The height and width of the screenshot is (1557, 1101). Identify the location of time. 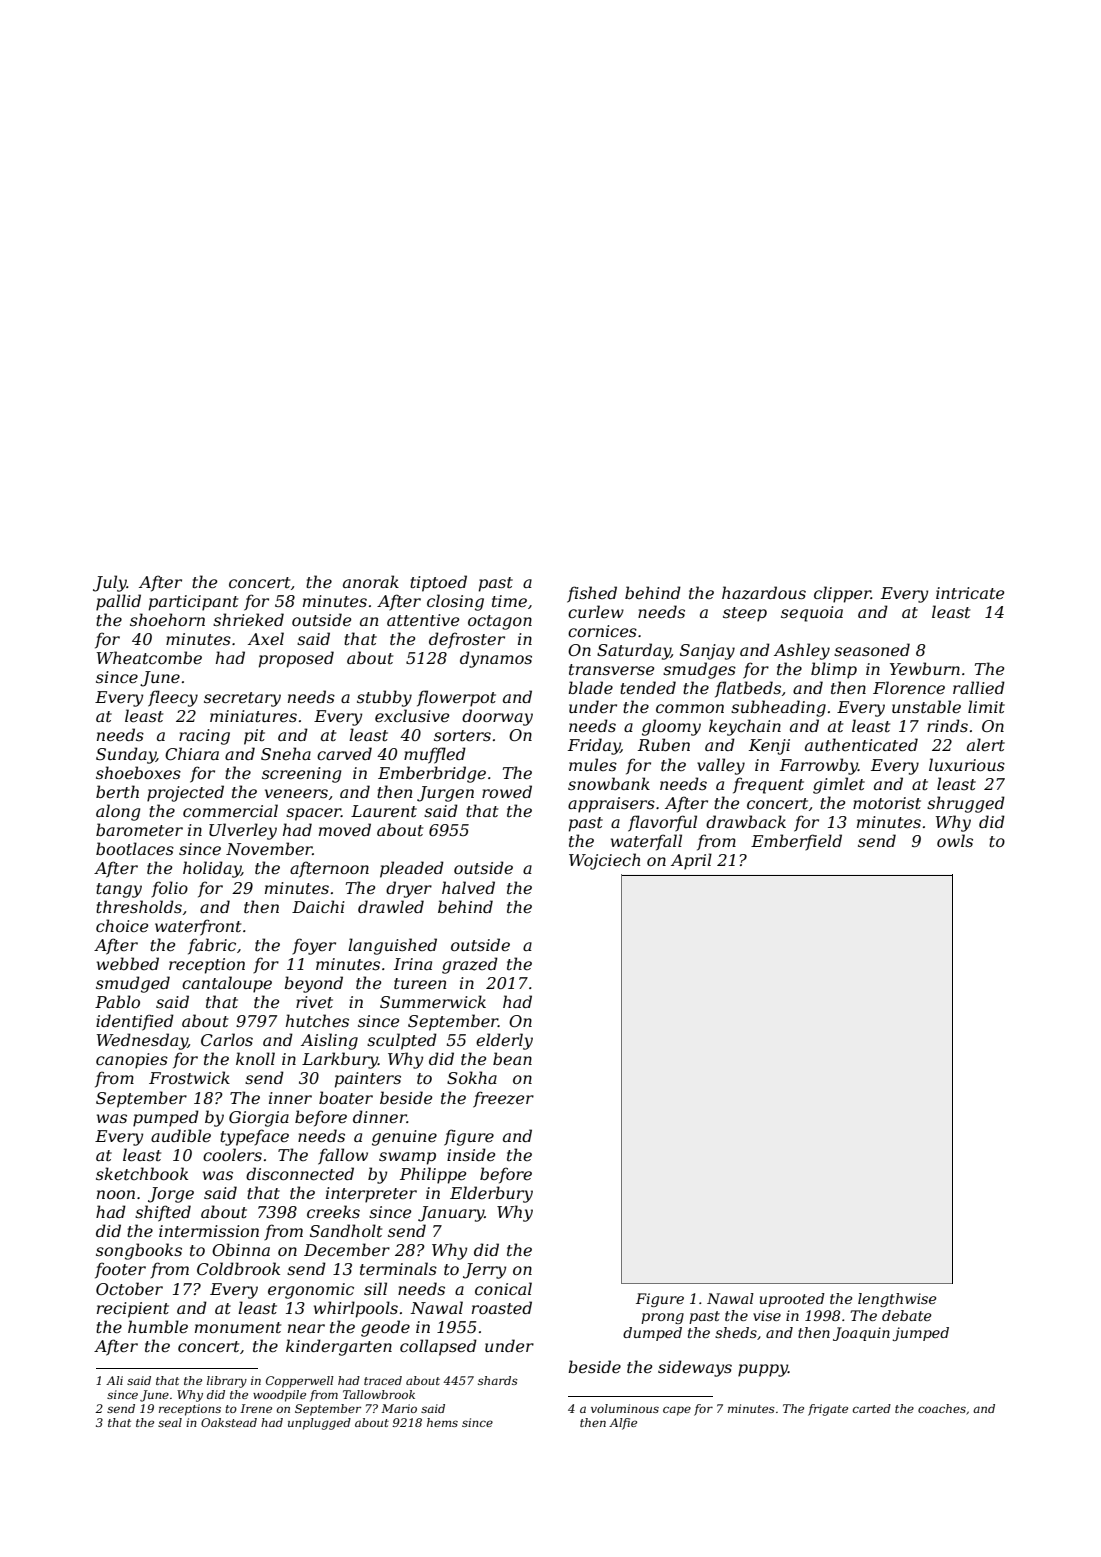
(509, 601).
